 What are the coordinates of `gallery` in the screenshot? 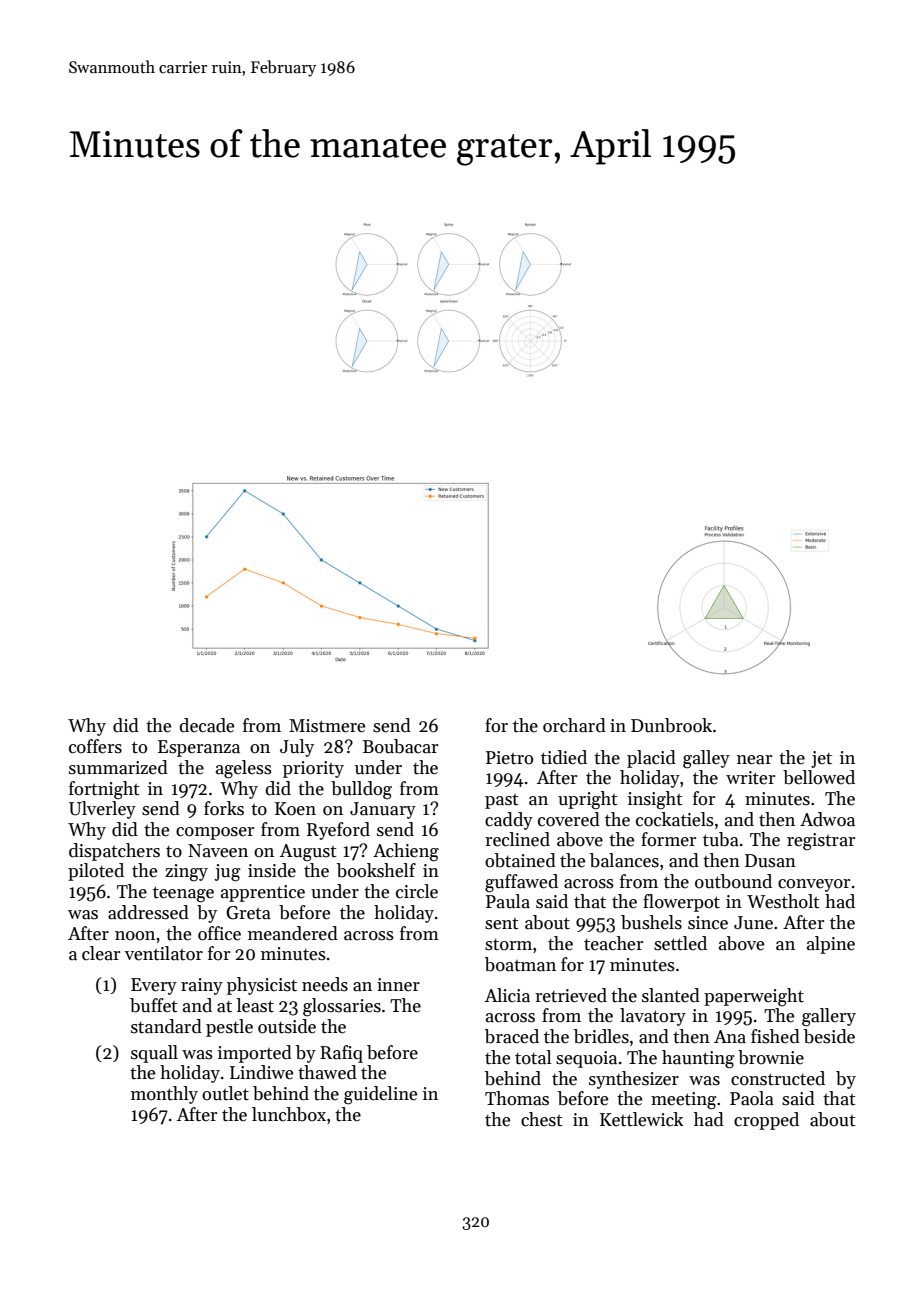 It's located at (829, 1017).
